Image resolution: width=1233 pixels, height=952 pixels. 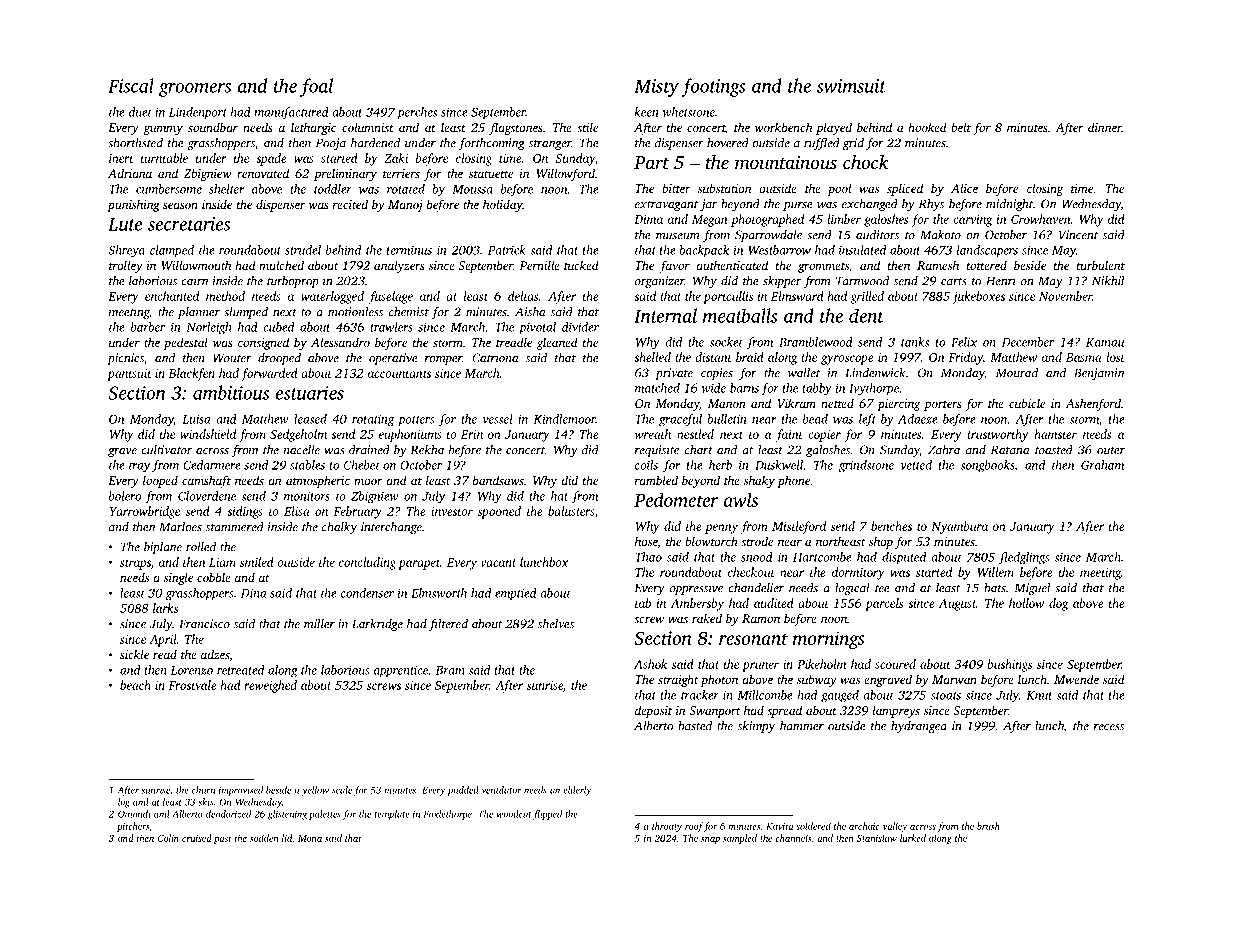 I want to click on swimsuit, so click(x=851, y=86).
